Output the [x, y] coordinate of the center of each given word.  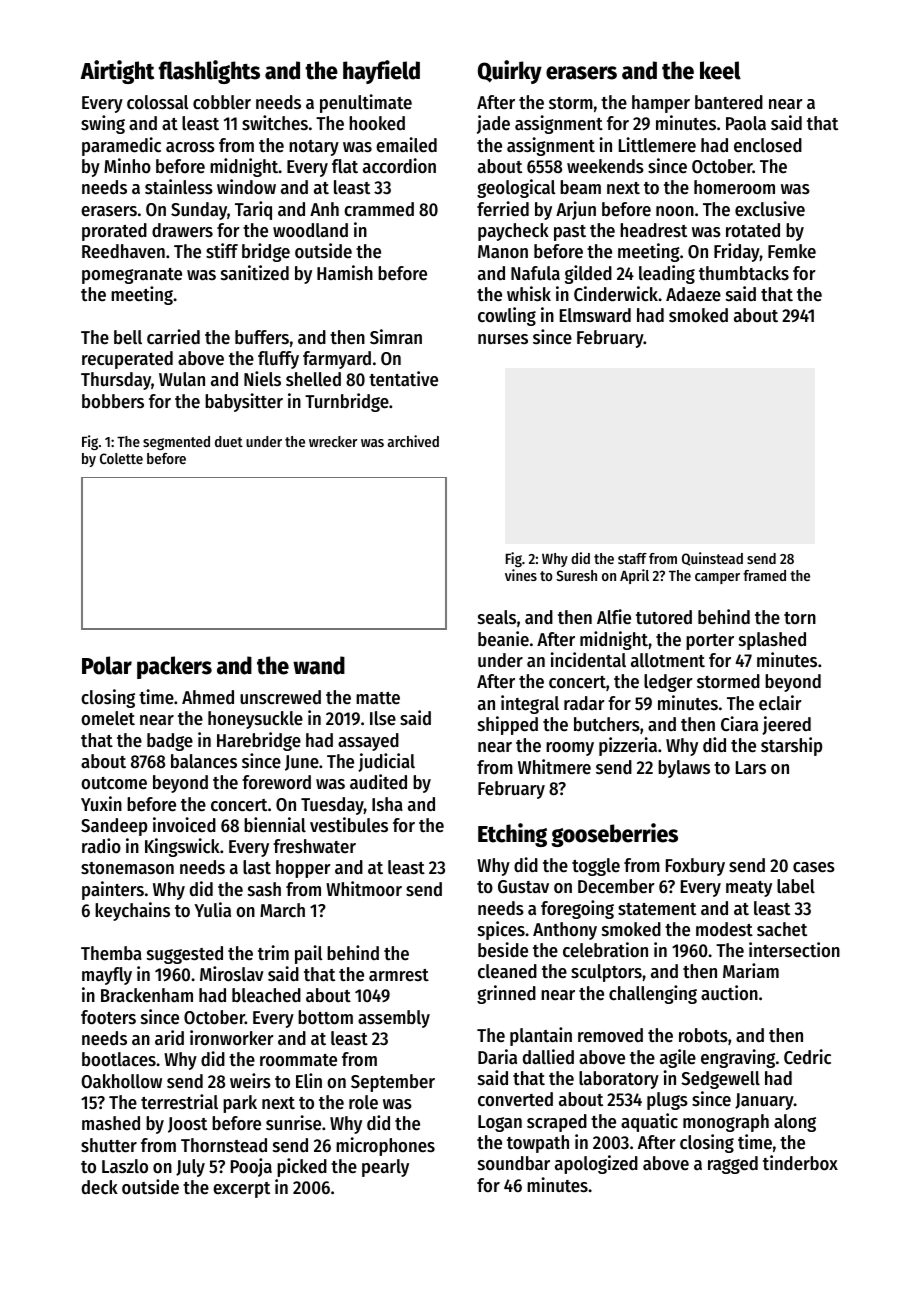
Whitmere [554, 767]
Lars [751, 767]
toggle [596, 867]
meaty [749, 889]
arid [169, 1037]
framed [764, 575]
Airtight [117, 72]
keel [720, 70]
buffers [262, 337]
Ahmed [208, 697]
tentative [403, 379]
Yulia [212, 909]
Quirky [510, 72]
